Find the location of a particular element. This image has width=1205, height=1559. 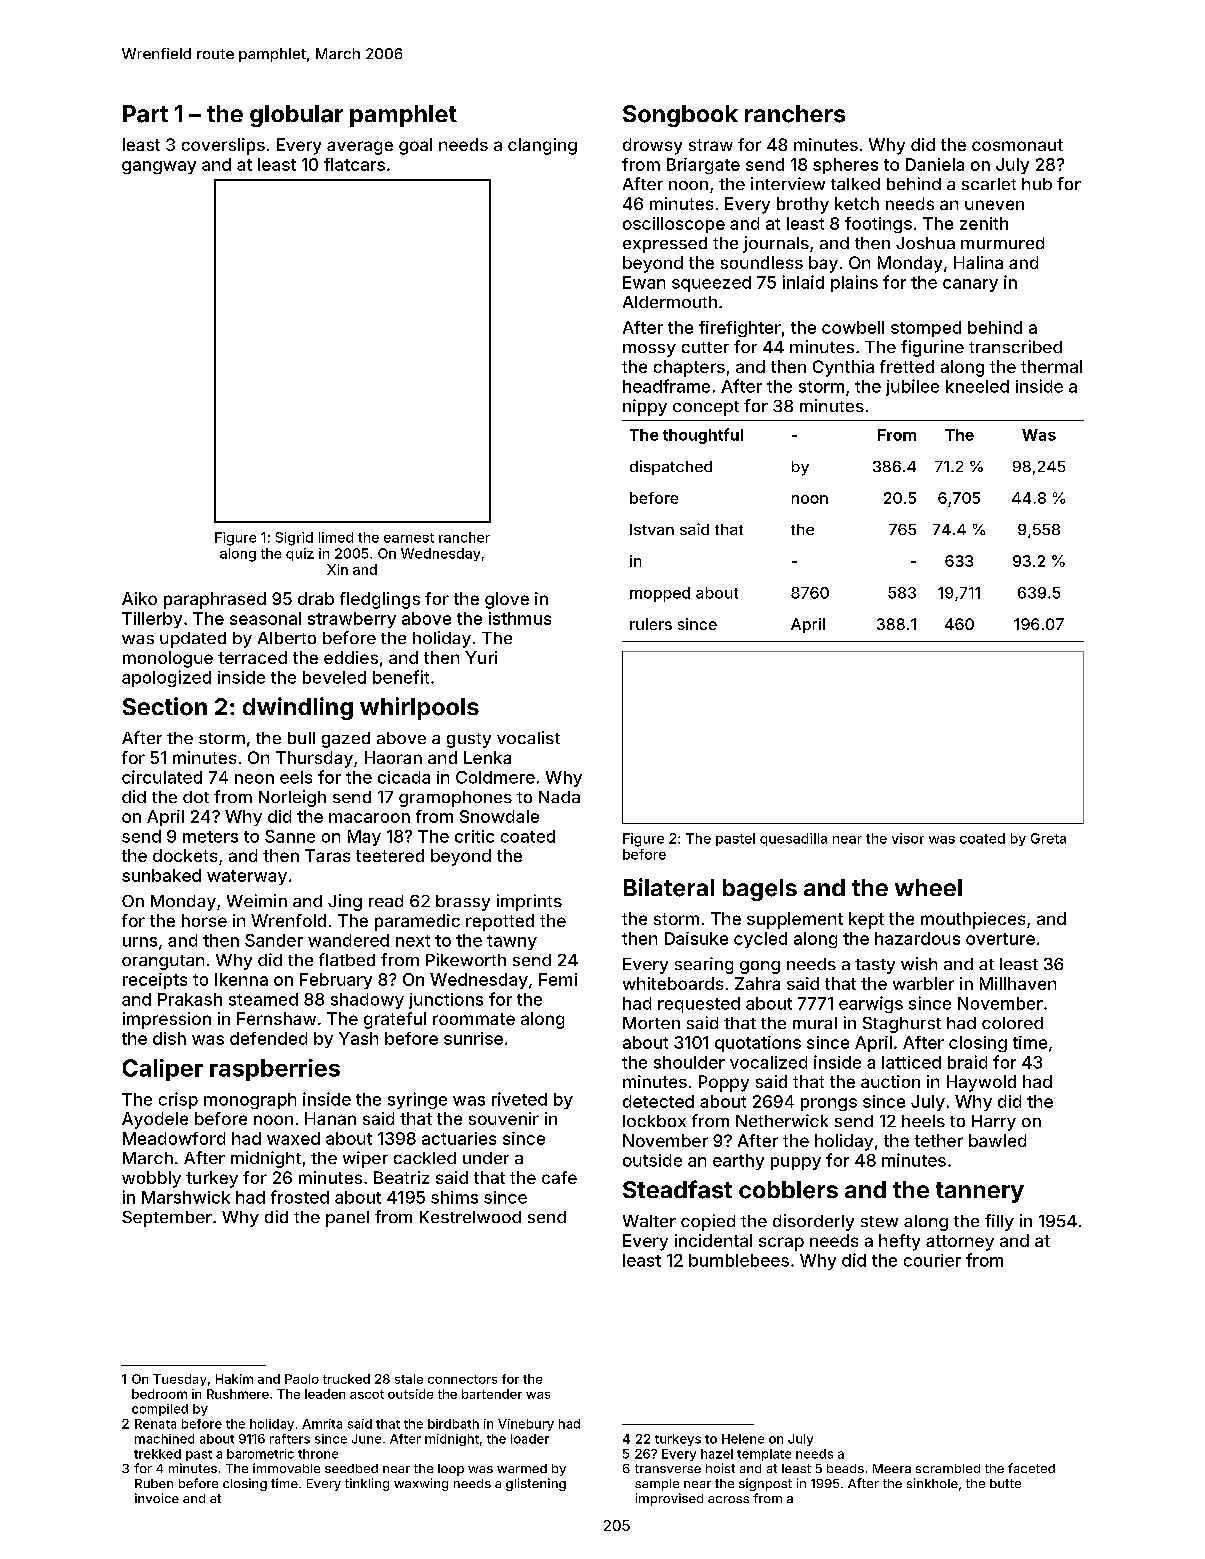

globular is located at coordinates (296, 116).
